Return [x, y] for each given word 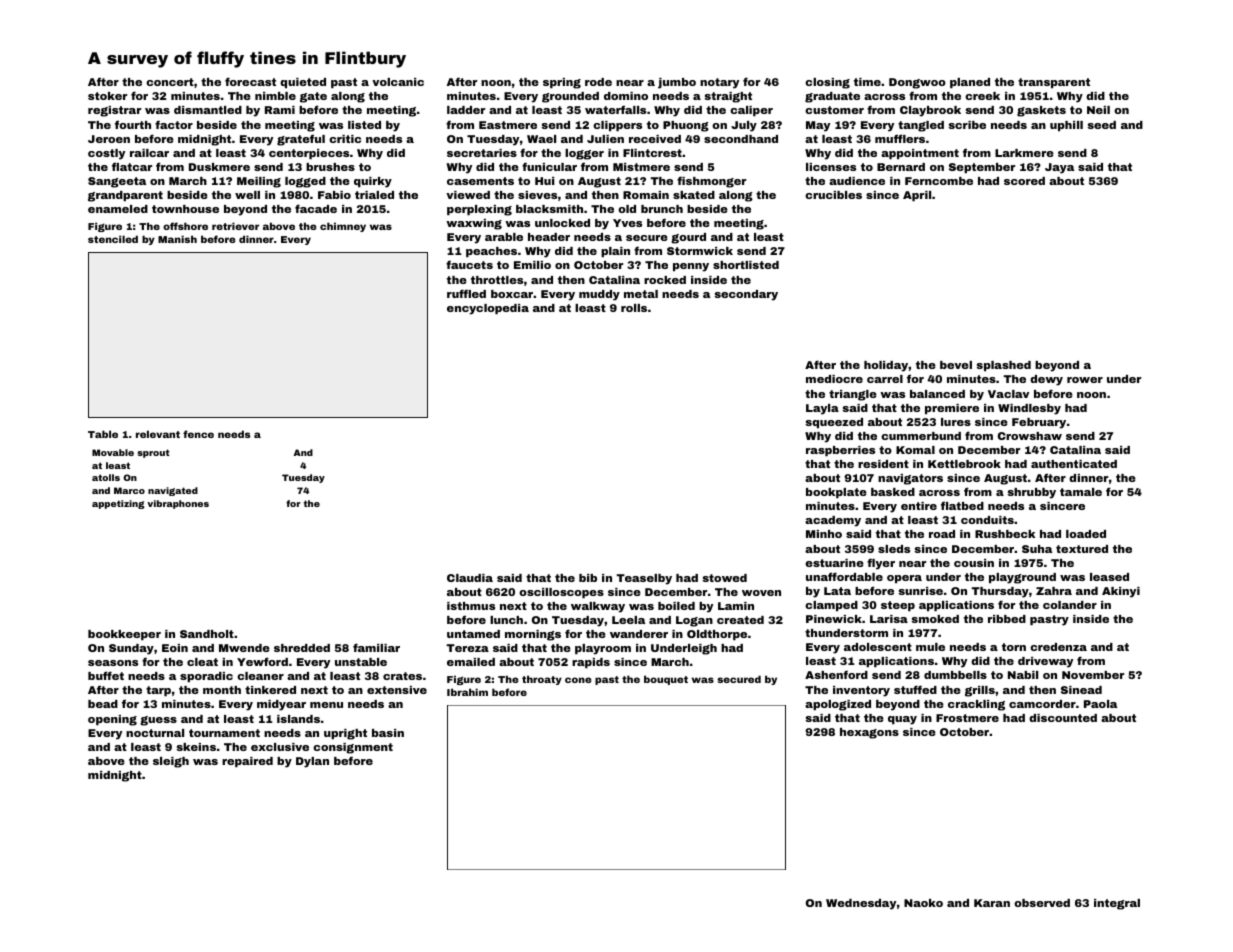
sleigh [171, 762]
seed [1101, 125]
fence [198, 434]
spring [562, 83]
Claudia [470, 578]
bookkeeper [124, 635]
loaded [1086, 534]
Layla [822, 409]
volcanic [398, 82]
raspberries [840, 451]
